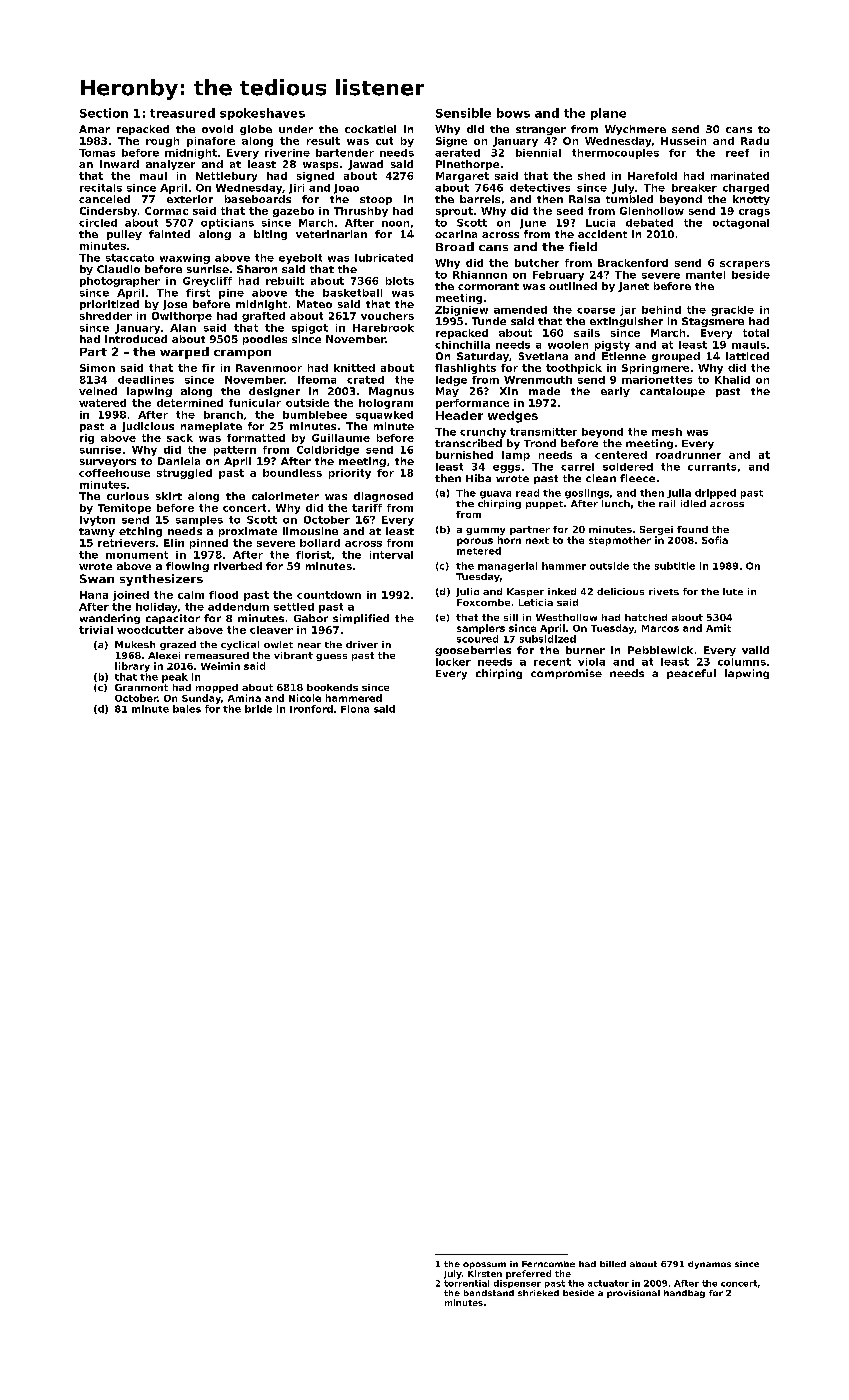 This screenshot has width=849, height=1400. What do you see at coordinates (466, 1283) in the screenshot?
I see `torrential` at bounding box center [466, 1283].
